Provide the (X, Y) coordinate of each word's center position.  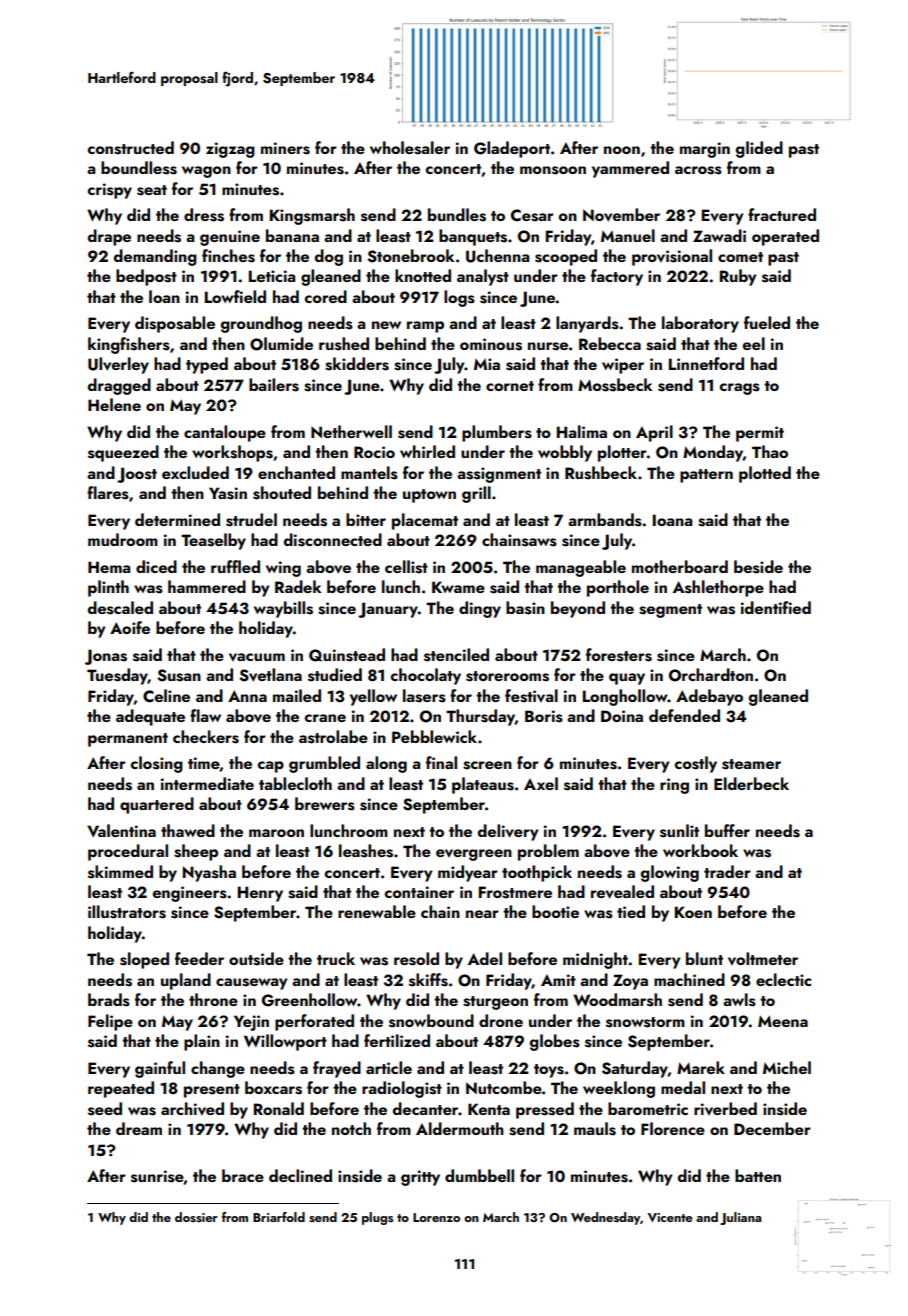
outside (256, 959)
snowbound (431, 1021)
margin (705, 150)
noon (622, 150)
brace (243, 1175)
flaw (205, 715)
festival (531, 696)
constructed (130, 148)
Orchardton (711, 675)
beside (758, 567)
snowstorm (645, 1022)
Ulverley (118, 365)
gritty (420, 1178)
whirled (427, 451)
